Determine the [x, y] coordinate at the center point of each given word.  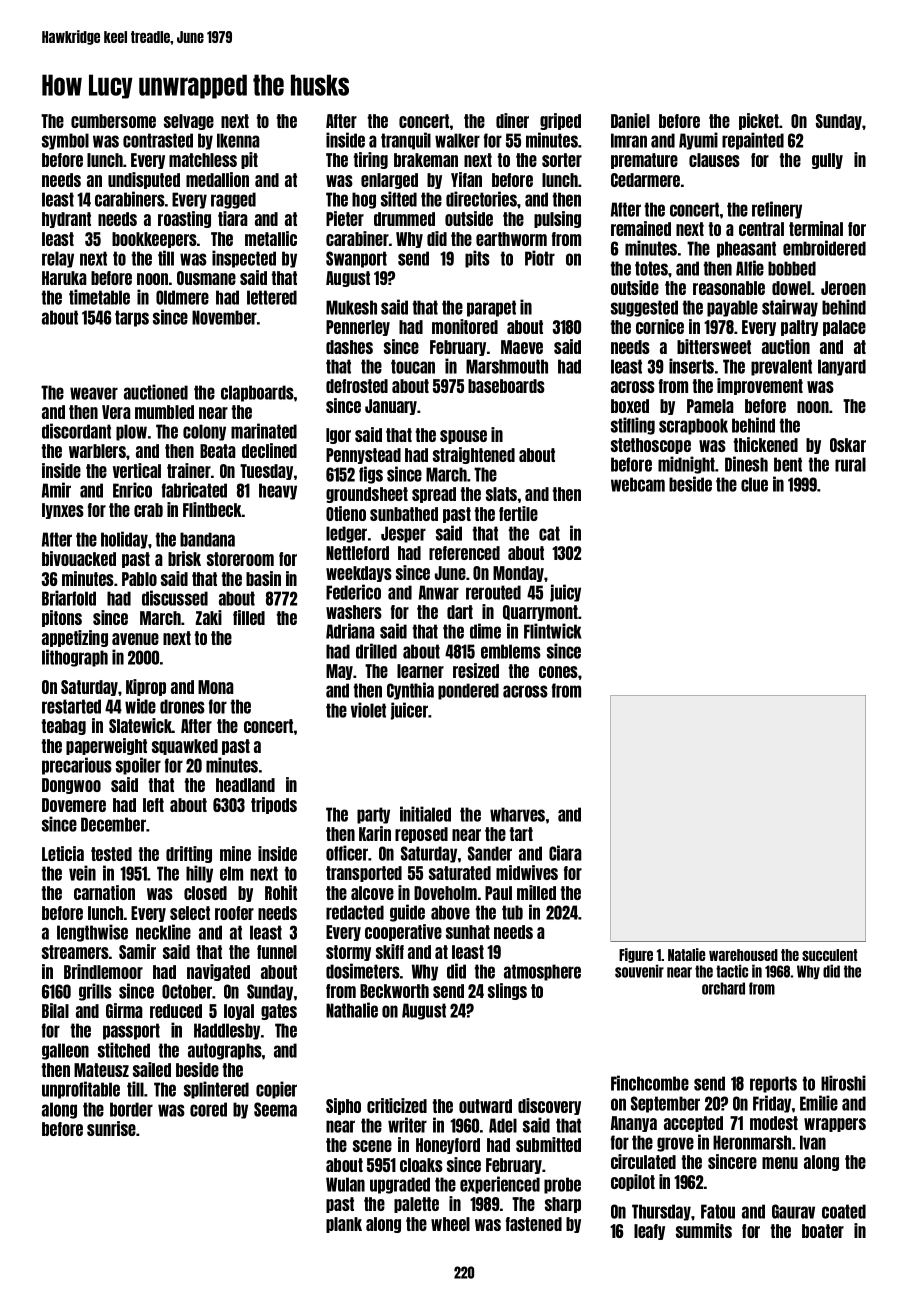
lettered [272, 297]
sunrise [111, 1128]
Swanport [356, 259]
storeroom [240, 559]
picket [759, 121]
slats [501, 494]
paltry [799, 328]
